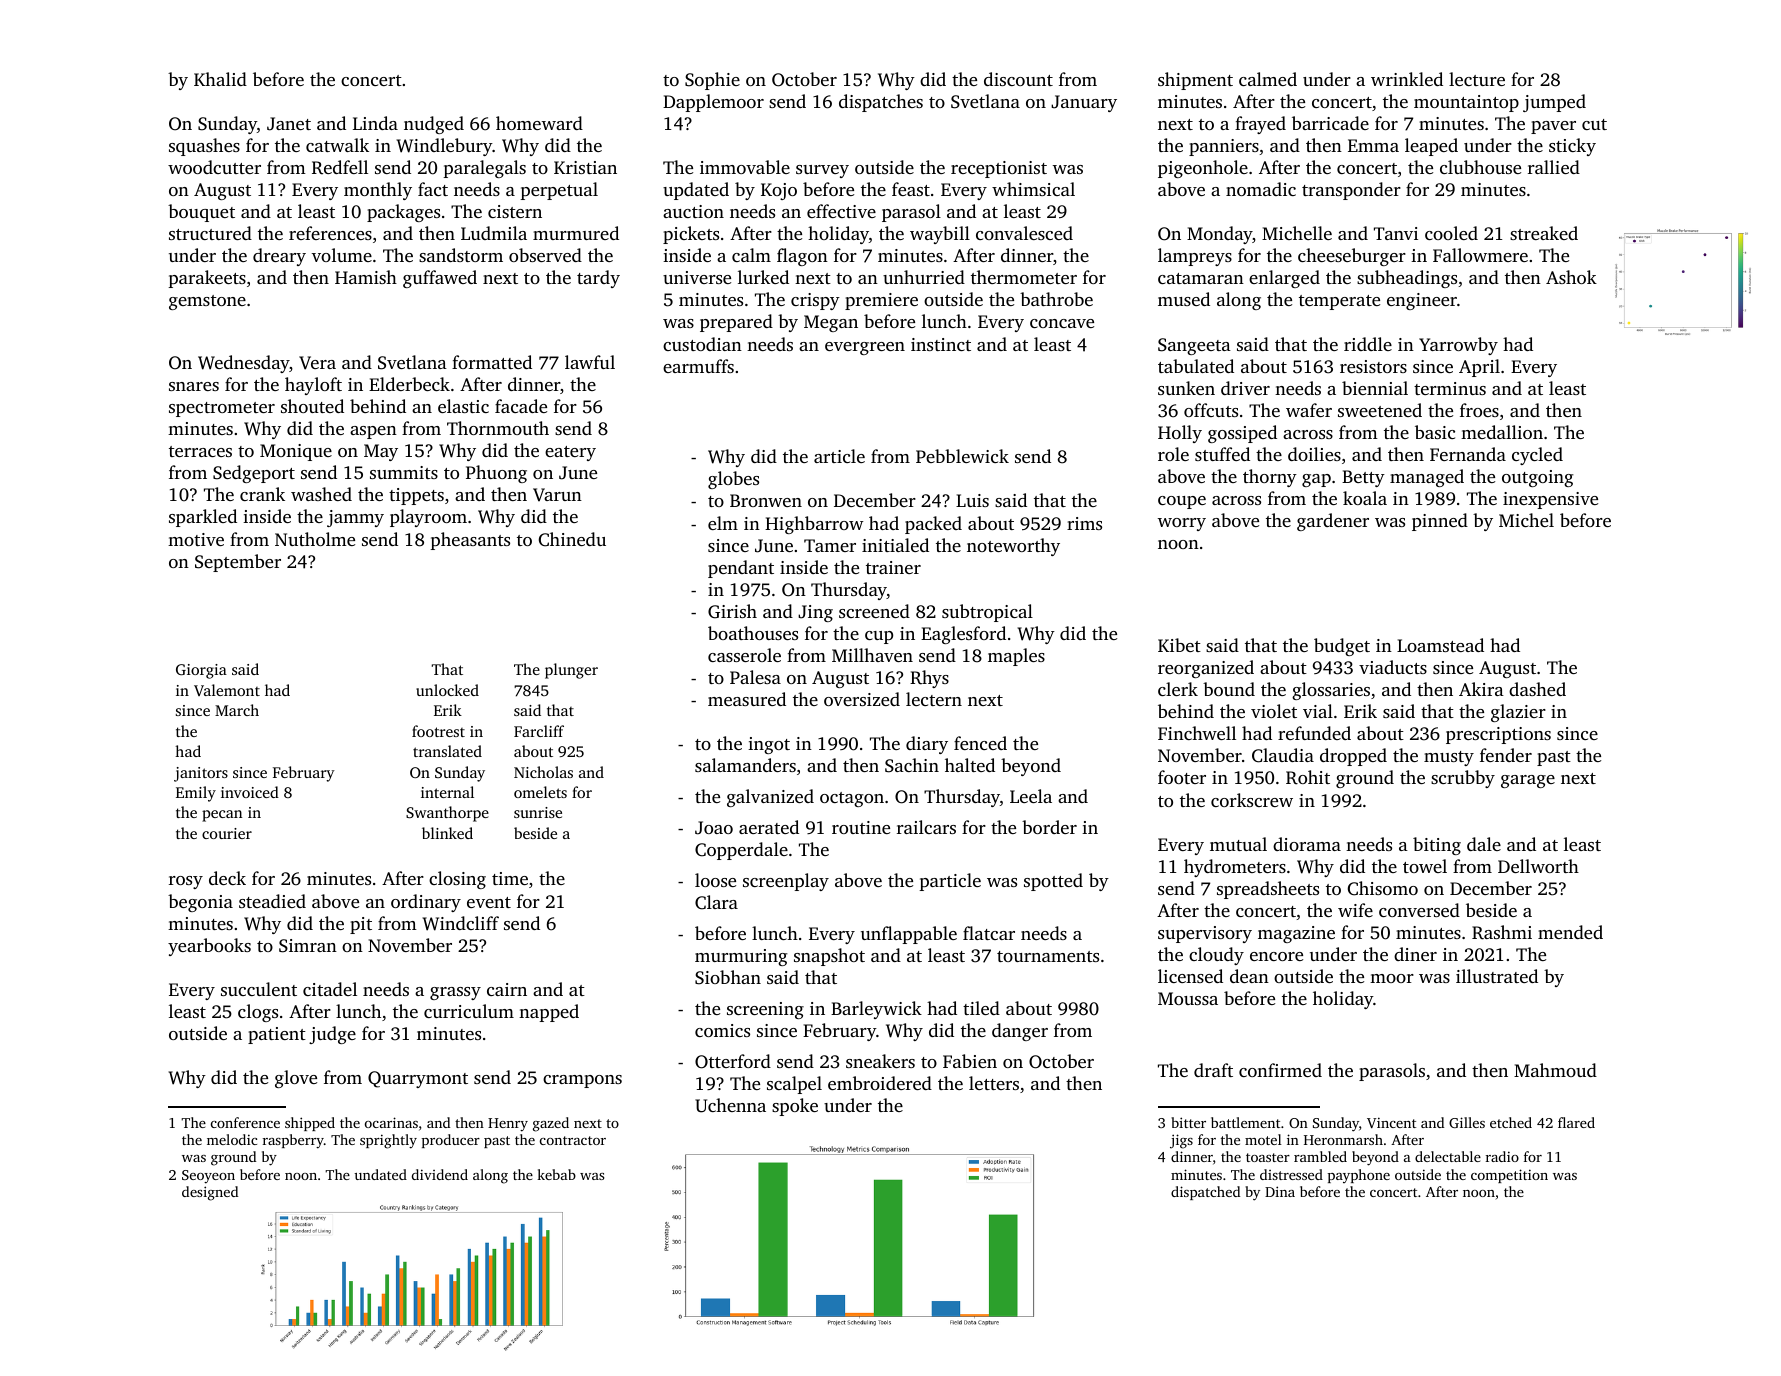  What do you see at coordinates (1351, 191) in the screenshot?
I see `transponder` at bounding box center [1351, 191].
